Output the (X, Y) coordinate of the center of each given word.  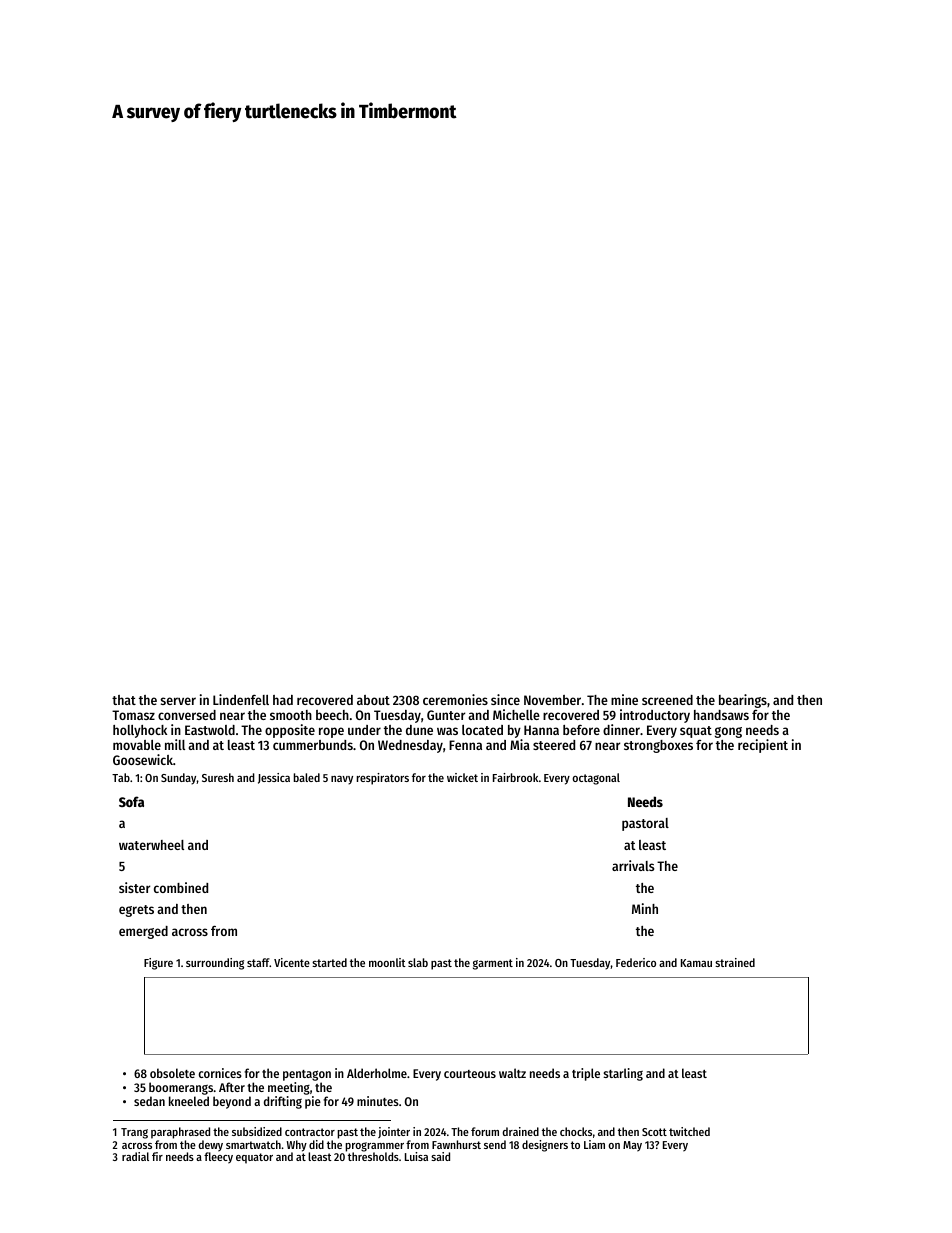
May (632, 1146)
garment (493, 964)
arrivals (633, 865)
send (495, 1144)
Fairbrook (515, 777)
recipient (763, 746)
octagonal (596, 779)
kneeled (189, 1101)
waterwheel (151, 845)
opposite (290, 731)
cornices (220, 1073)
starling (623, 1074)
